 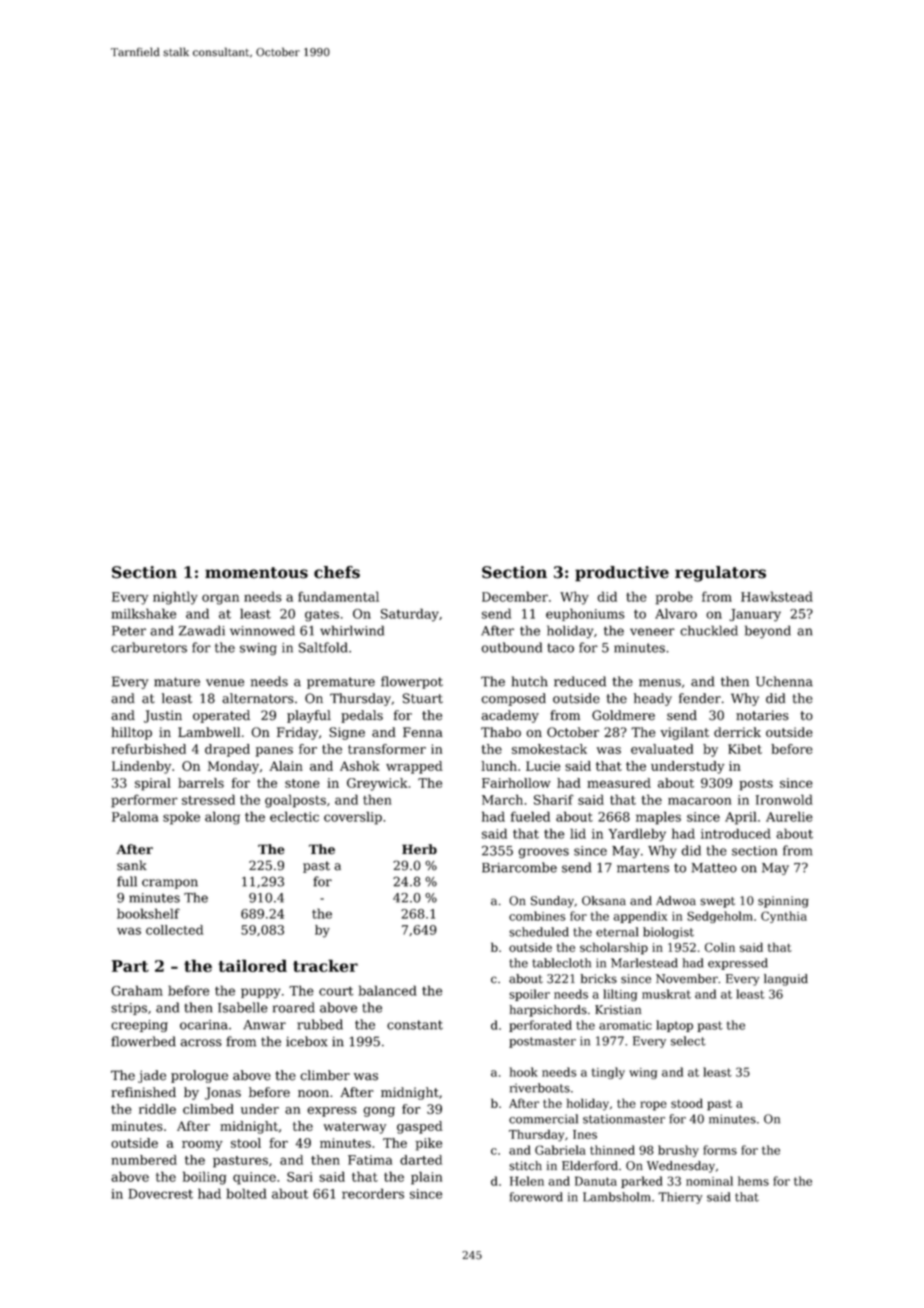 I want to click on Cynthia, so click(x=784, y=917).
